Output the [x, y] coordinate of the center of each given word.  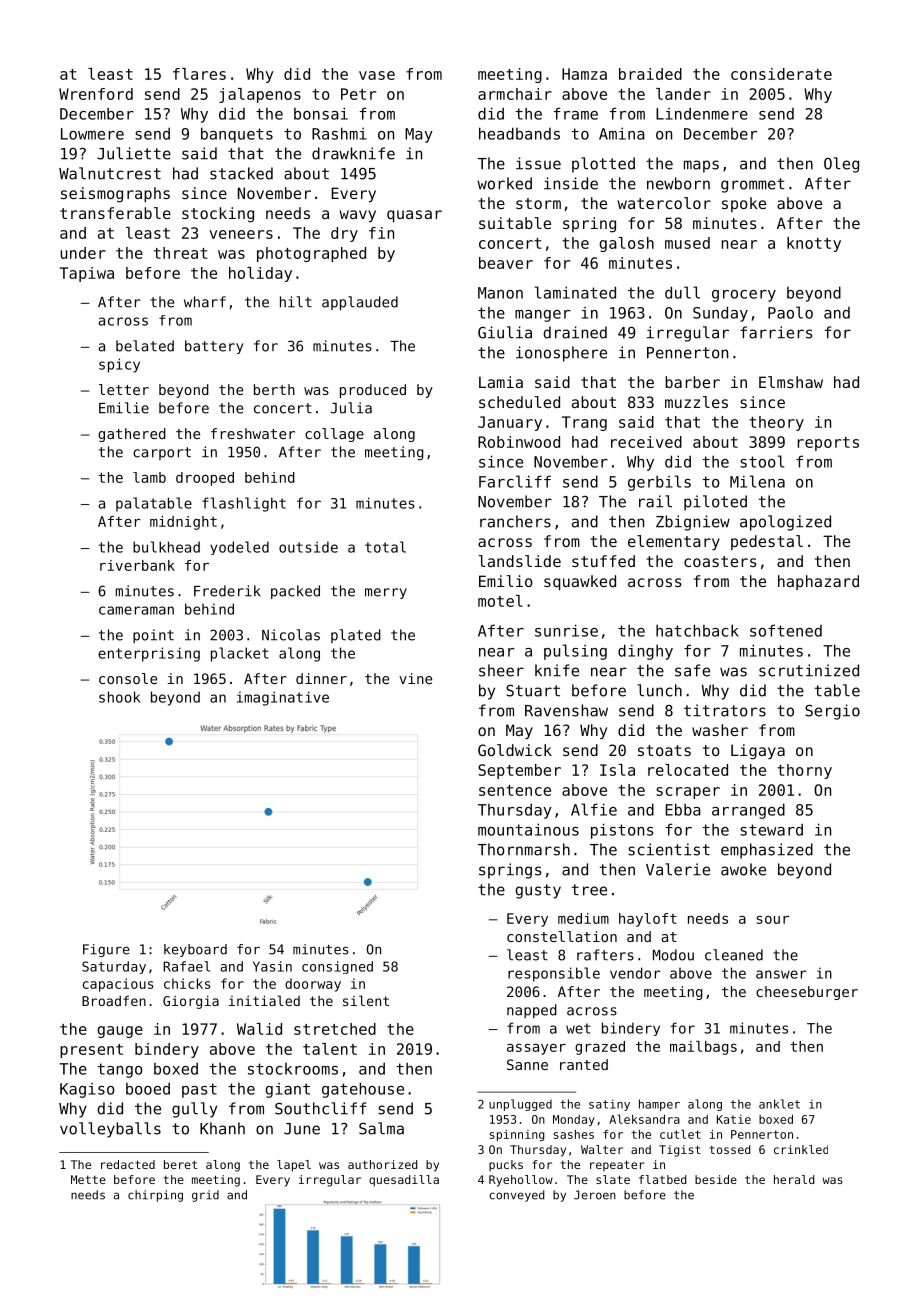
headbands [519, 133]
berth [274, 389]
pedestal [767, 542]
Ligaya [758, 752]
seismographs [115, 195]
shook [119, 697]
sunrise [566, 630]
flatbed [663, 1179]
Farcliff [515, 481]
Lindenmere [702, 113]
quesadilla [404, 1181]
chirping [155, 1196]
